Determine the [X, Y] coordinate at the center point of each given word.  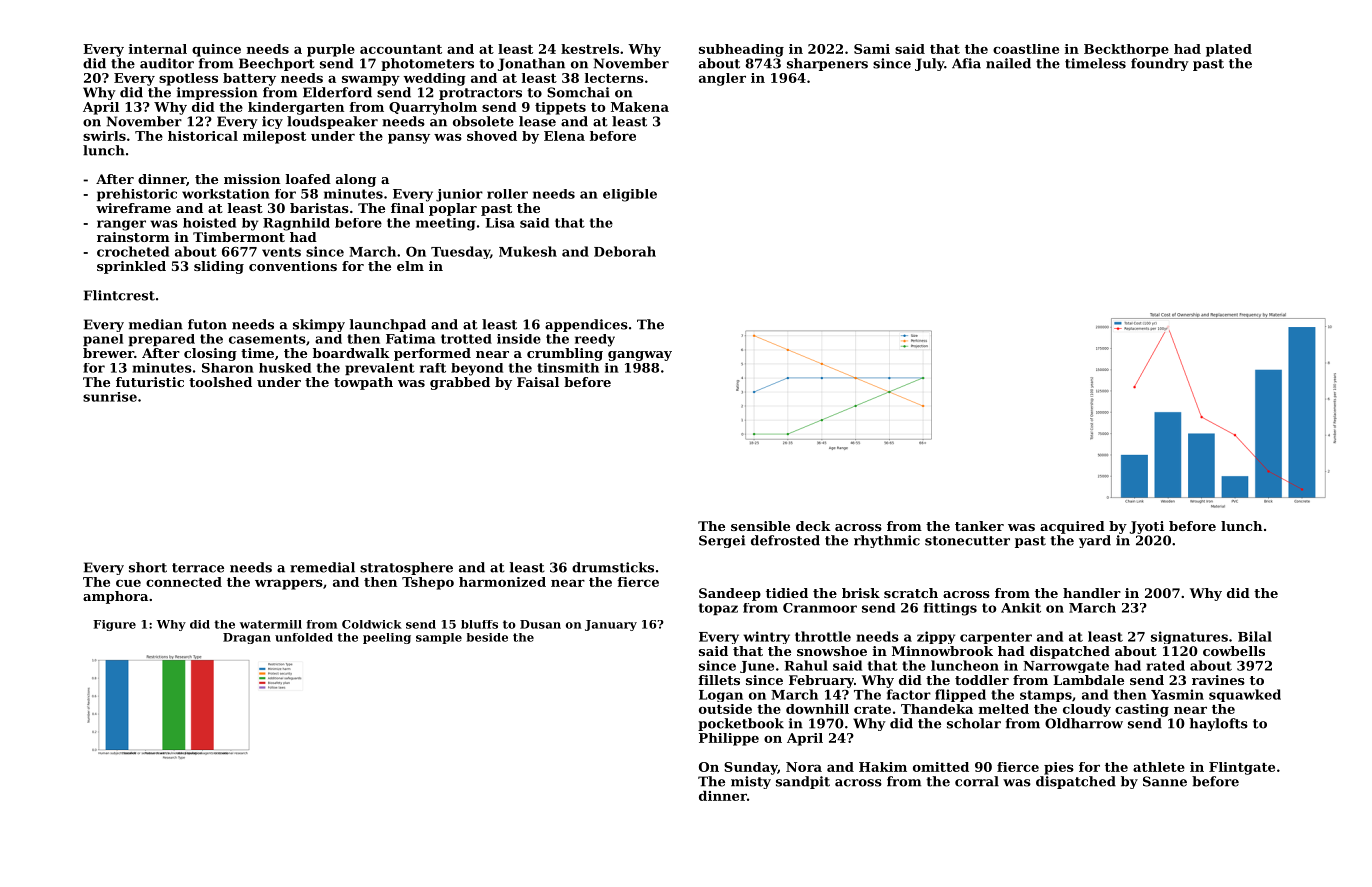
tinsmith [568, 368]
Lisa [500, 223]
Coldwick [372, 624]
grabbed [460, 383]
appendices [586, 325]
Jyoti [1147, 527]
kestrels [590, 49]
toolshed [220, 382]
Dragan [247, 638]
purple [331, 50]
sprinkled [131, 267]
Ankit [1021, 608]
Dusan [540, 624]
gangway [640, 356]
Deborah [625, 251]
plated [1229, 50]
